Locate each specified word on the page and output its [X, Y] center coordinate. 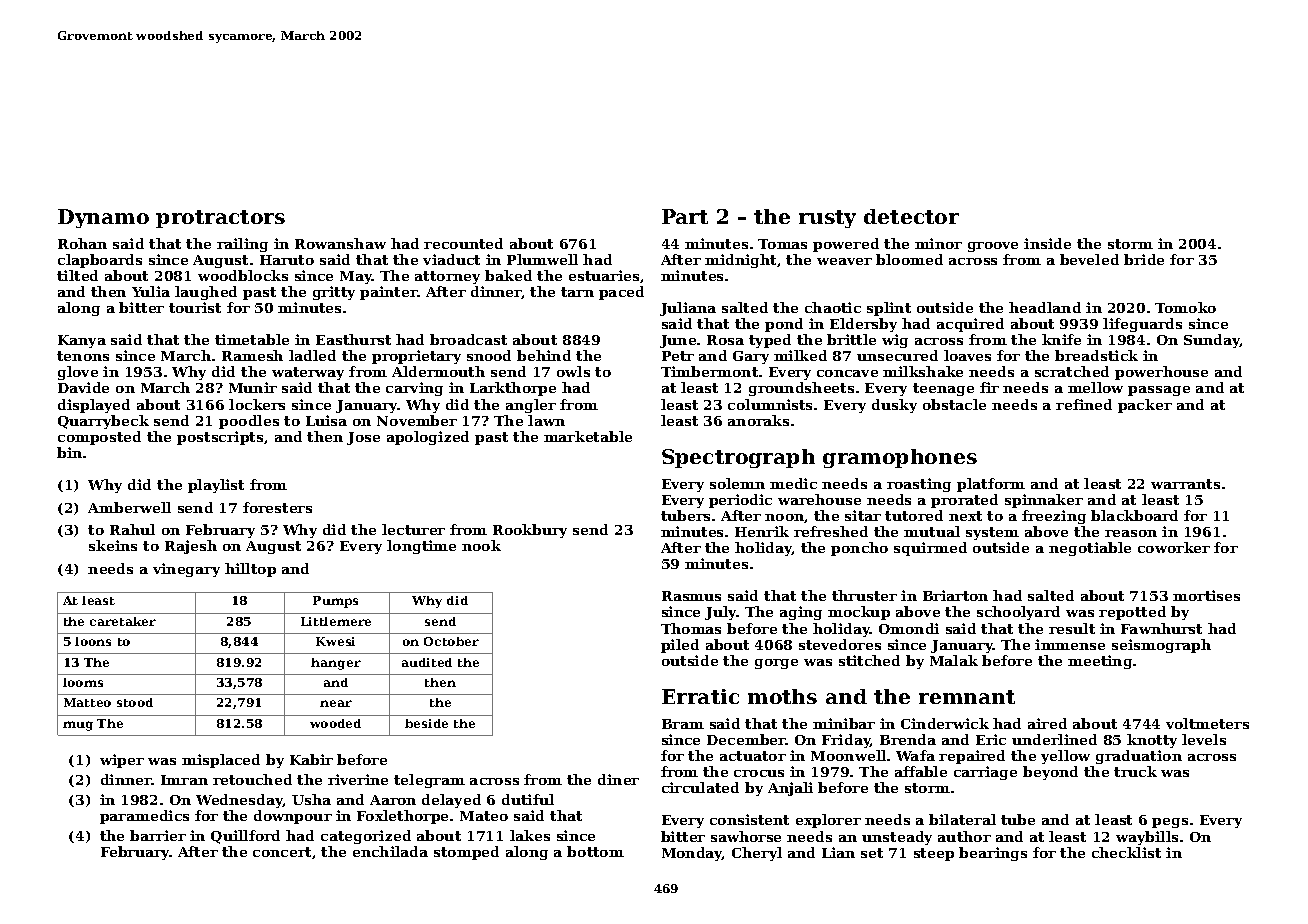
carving [414, 389]
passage [1159, 391]
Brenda [908, 739]
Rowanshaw [340, 243]
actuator [753, 756]
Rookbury [530, 531]
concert [282, 852]
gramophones [900, 458]
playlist [216, 486]
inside [1047, 243]
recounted [463, 243]
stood [135, 702]
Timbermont [709, 371]
